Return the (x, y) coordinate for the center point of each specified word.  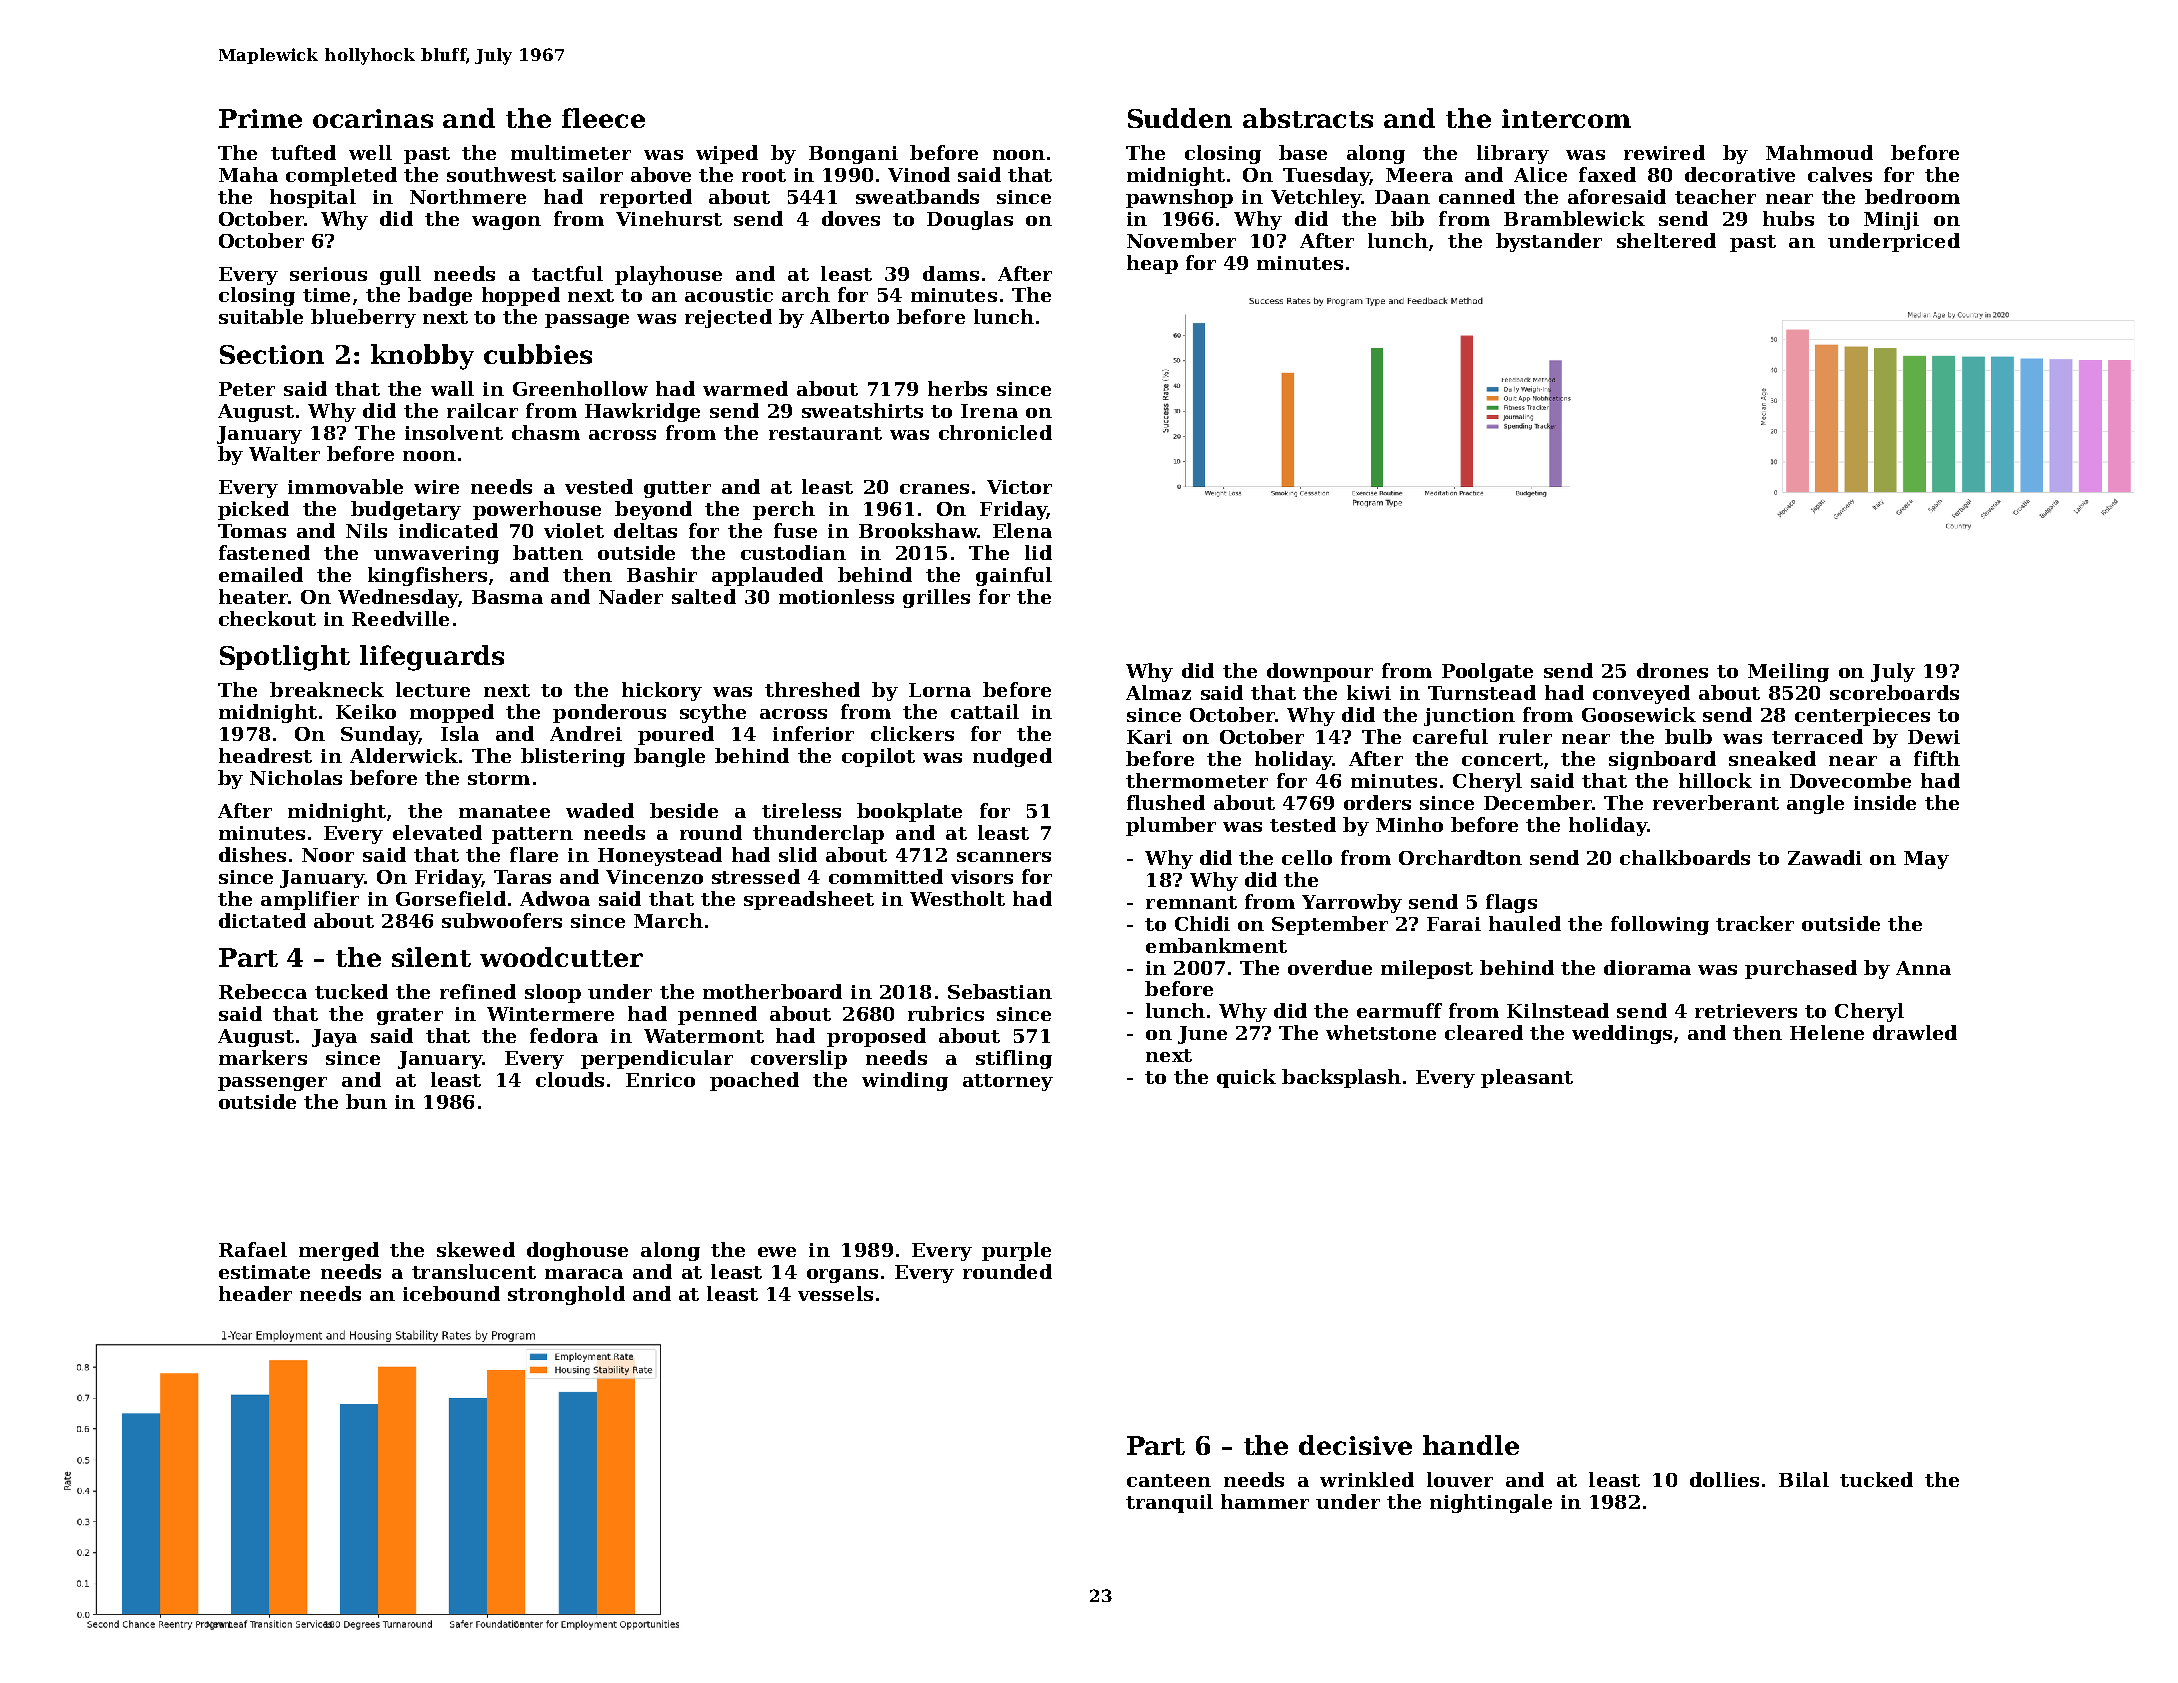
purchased (1801, 969)
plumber (1171, 826)
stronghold (566, 1295)
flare (534, 854)
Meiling (1788, 672)
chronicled (995, 432)
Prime (260, 118)
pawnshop (1179, 198)
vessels (835, 1293)
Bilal (1804, 1479)
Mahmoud (1819, 152)
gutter (677, 489)
